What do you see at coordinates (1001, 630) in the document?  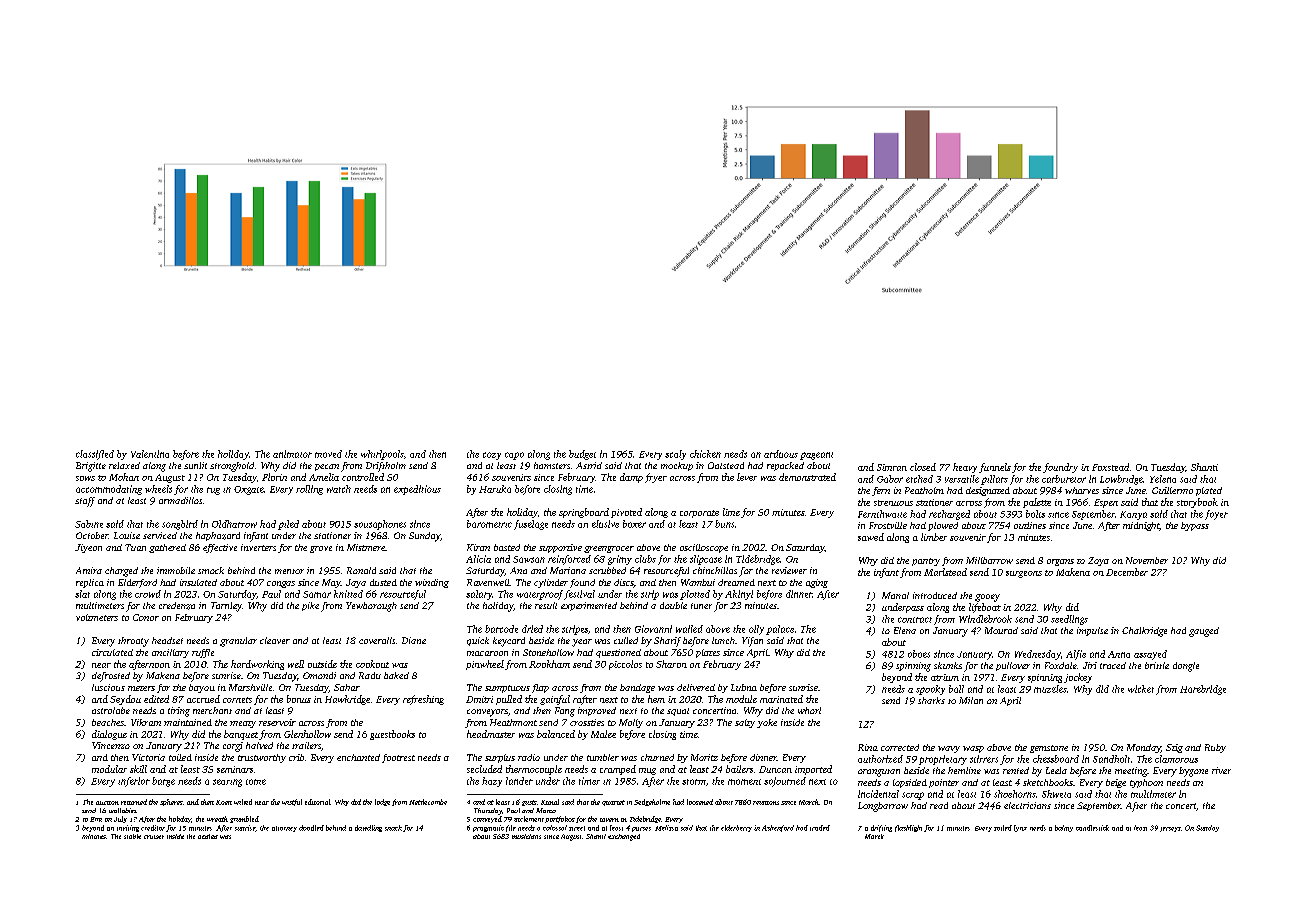 I see `Mourad` at bounding box center [1001, 630].
